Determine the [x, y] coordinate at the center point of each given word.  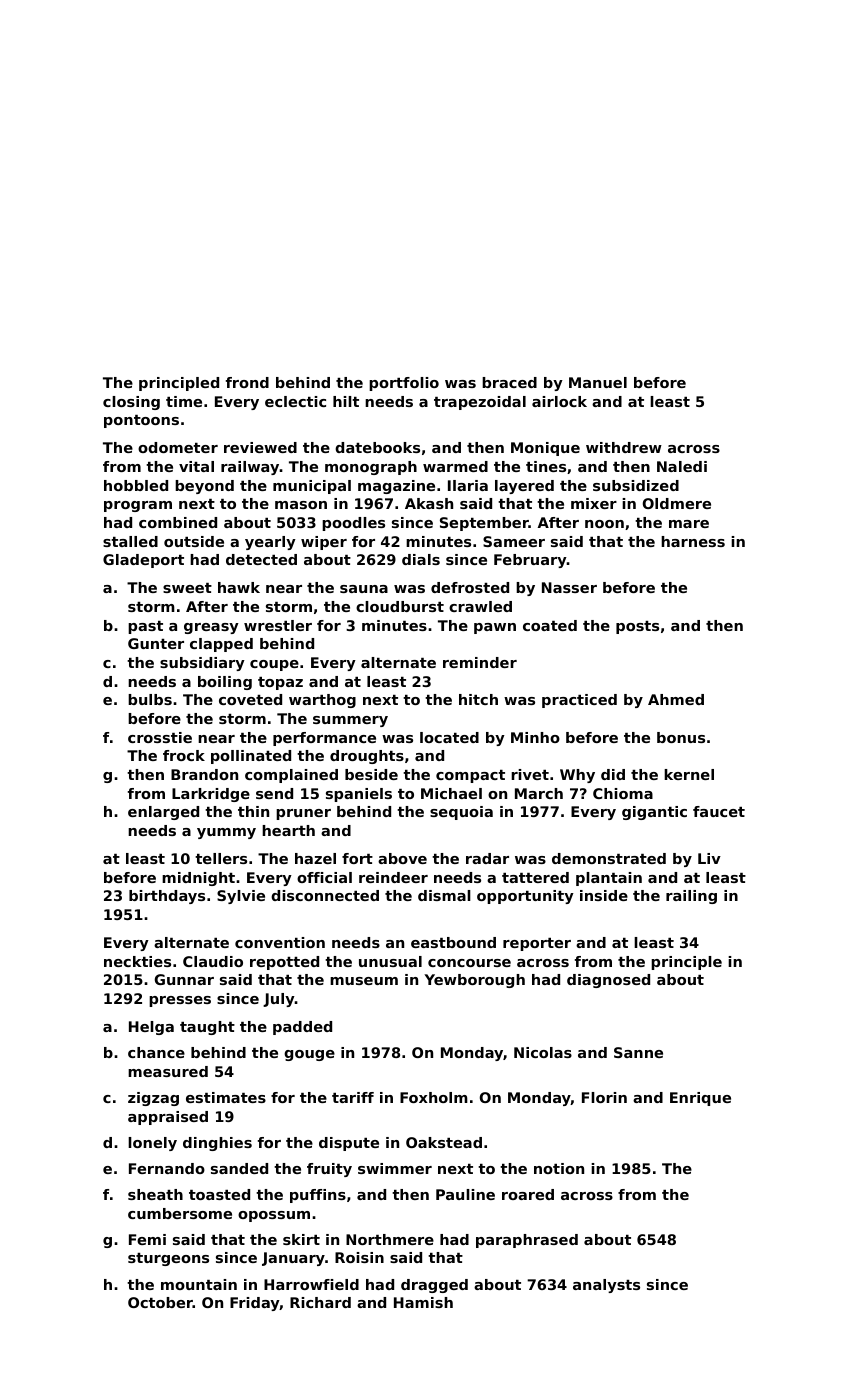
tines [546, 466]
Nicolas [543, 1052]
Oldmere [677, 503]
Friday [255, 1304]
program [138, 506]
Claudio [213, 961]
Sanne [638, 1052]
